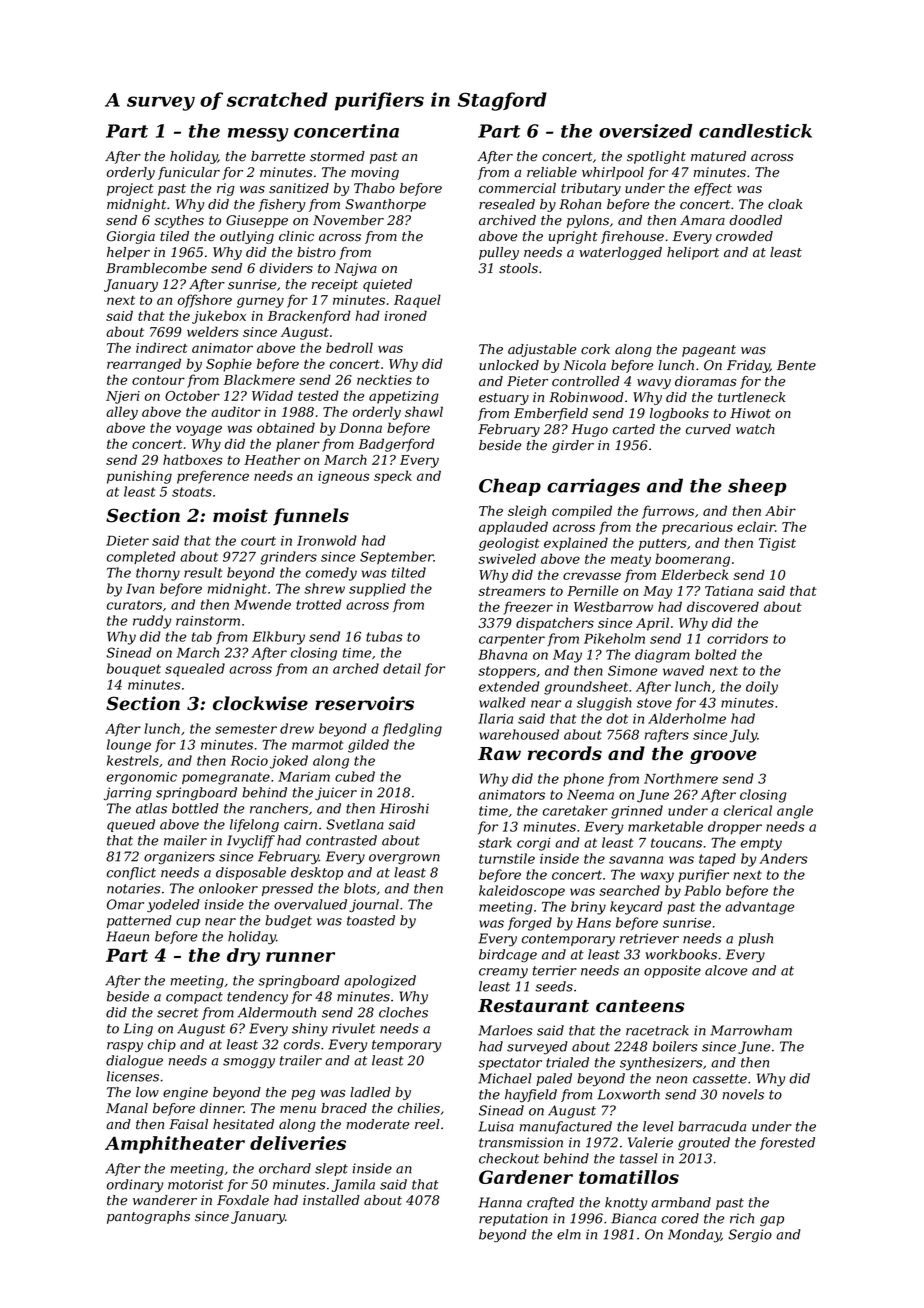 Image resolution: width=924 pixels, height=1308 pixels. I want to click on candlestick, so click(755, 131).
